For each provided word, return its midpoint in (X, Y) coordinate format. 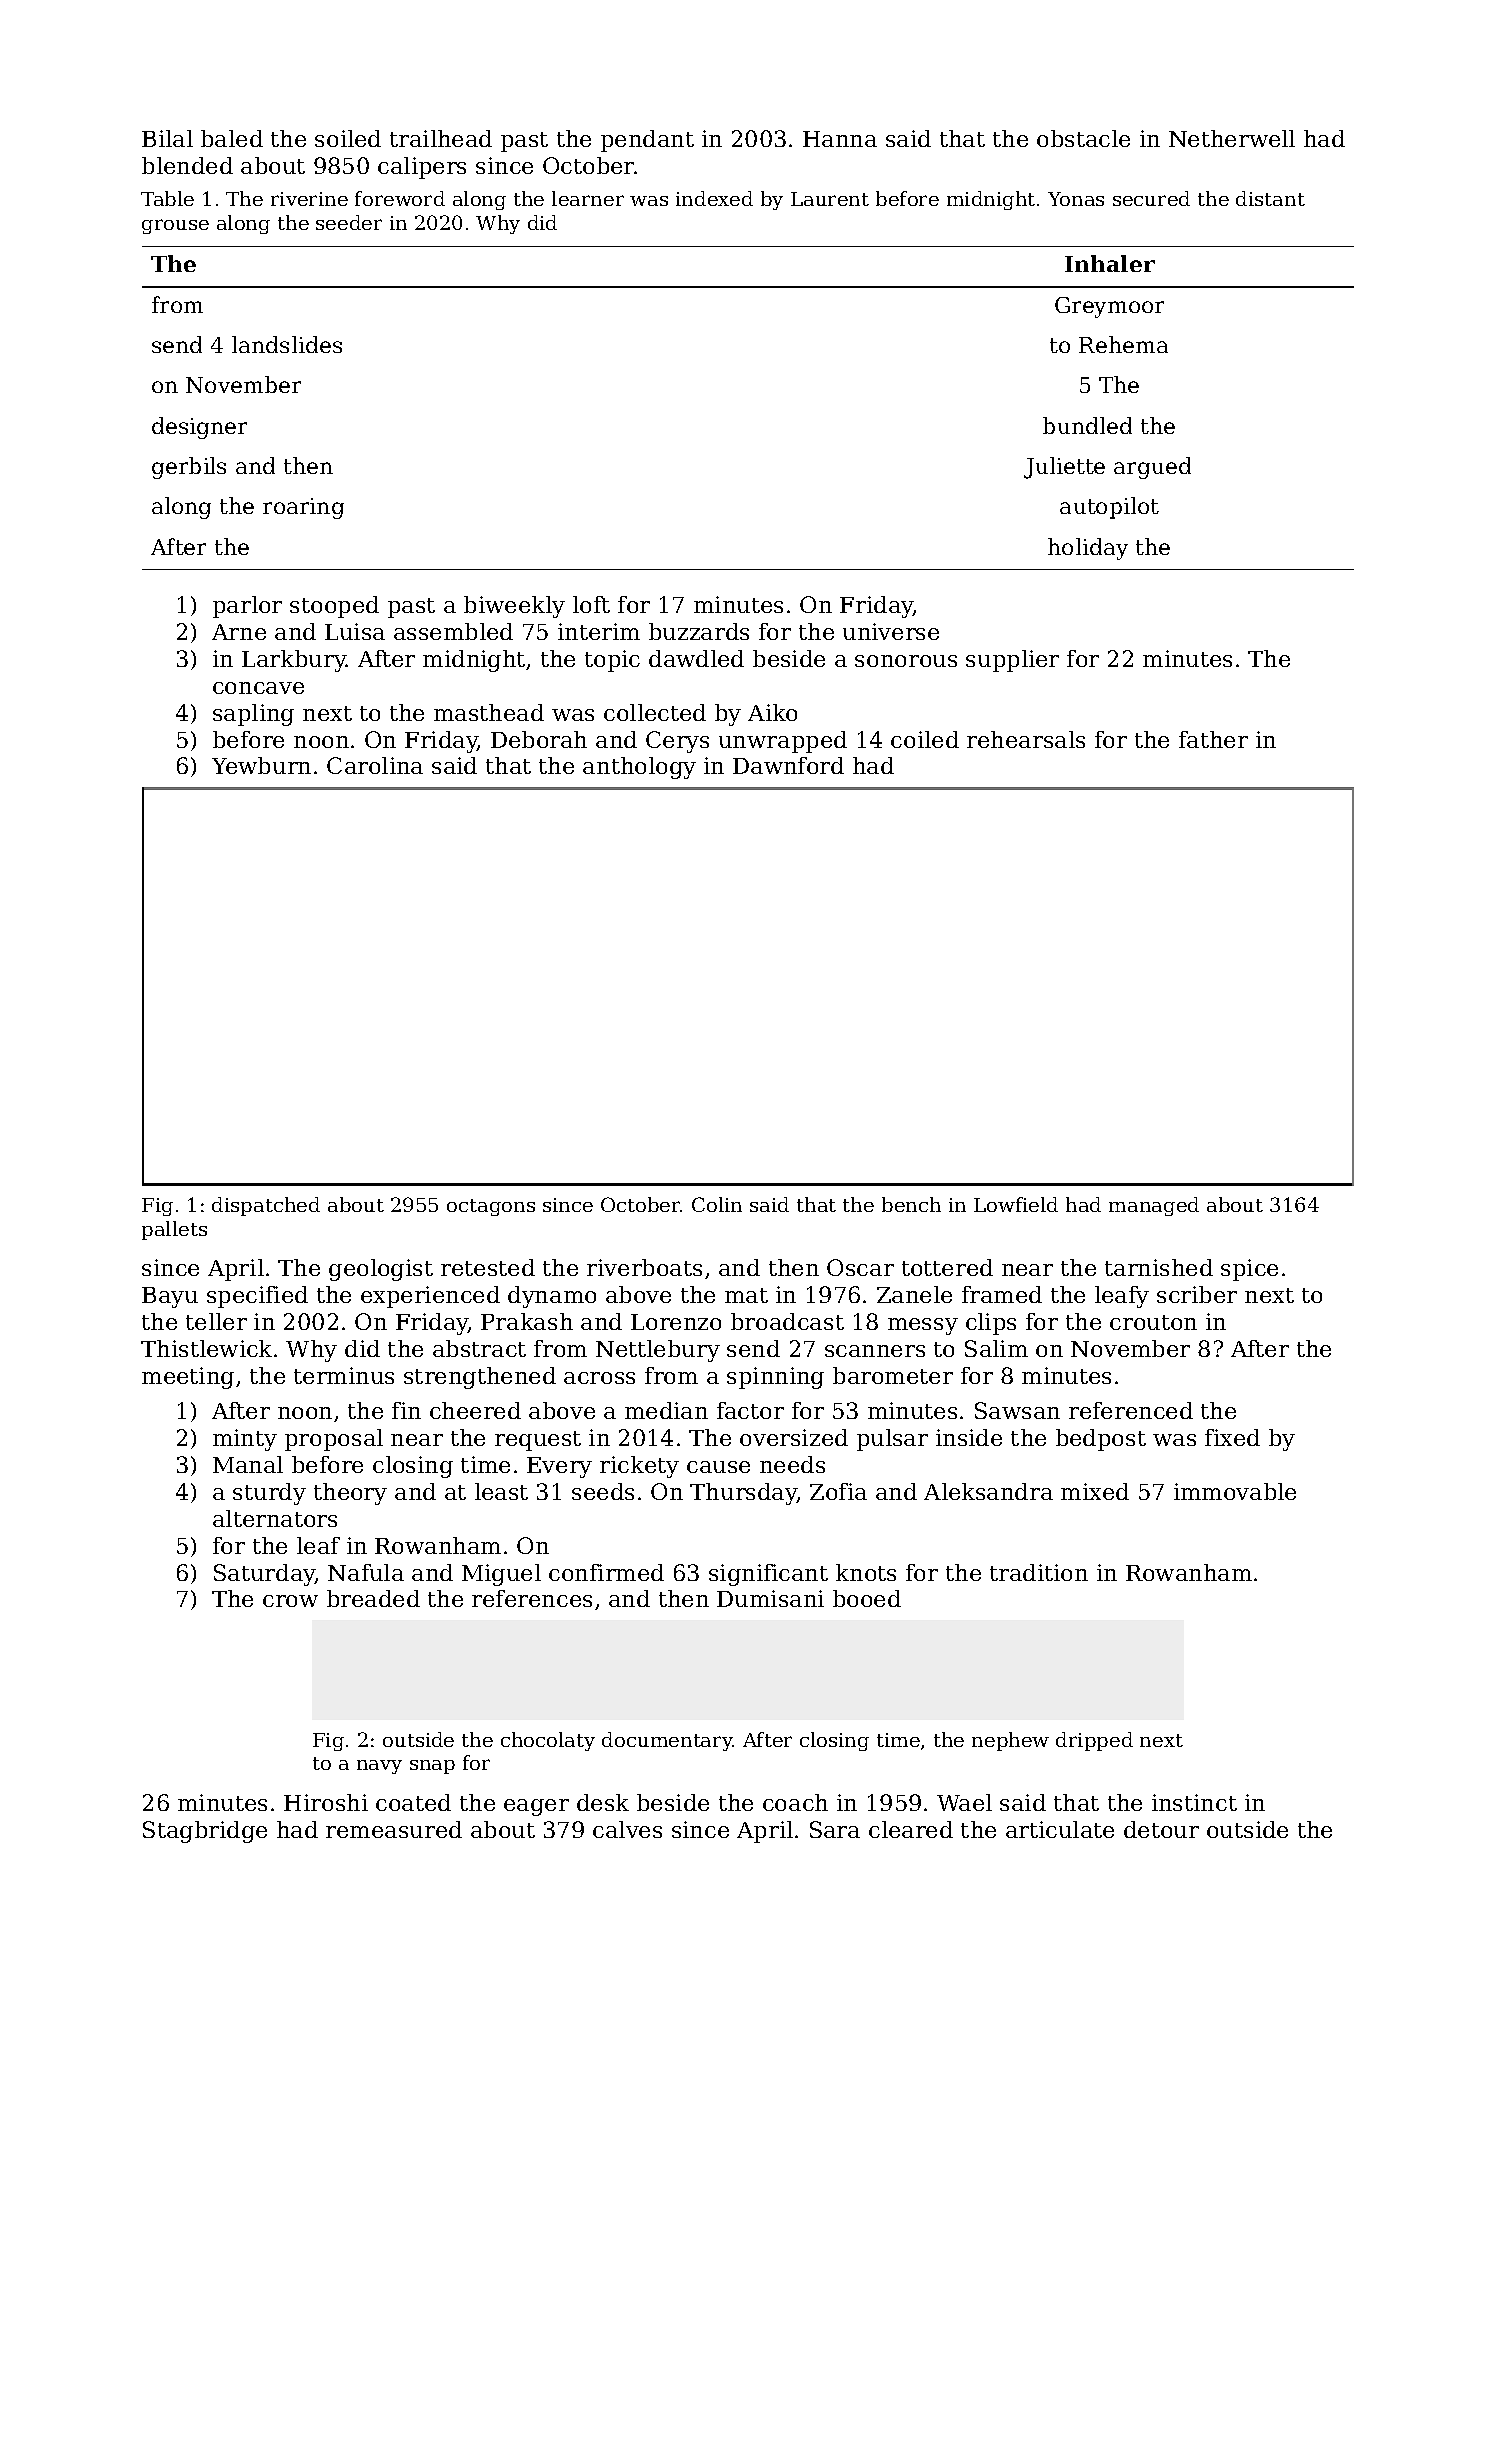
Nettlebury (658, 1351)
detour (1161, 1829)
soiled (348, 138)
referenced (1131, 1410)
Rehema (1123, 344)
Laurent (830, 199)
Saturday (264, 1575)
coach (795, 1802)
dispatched (266, 1206)
